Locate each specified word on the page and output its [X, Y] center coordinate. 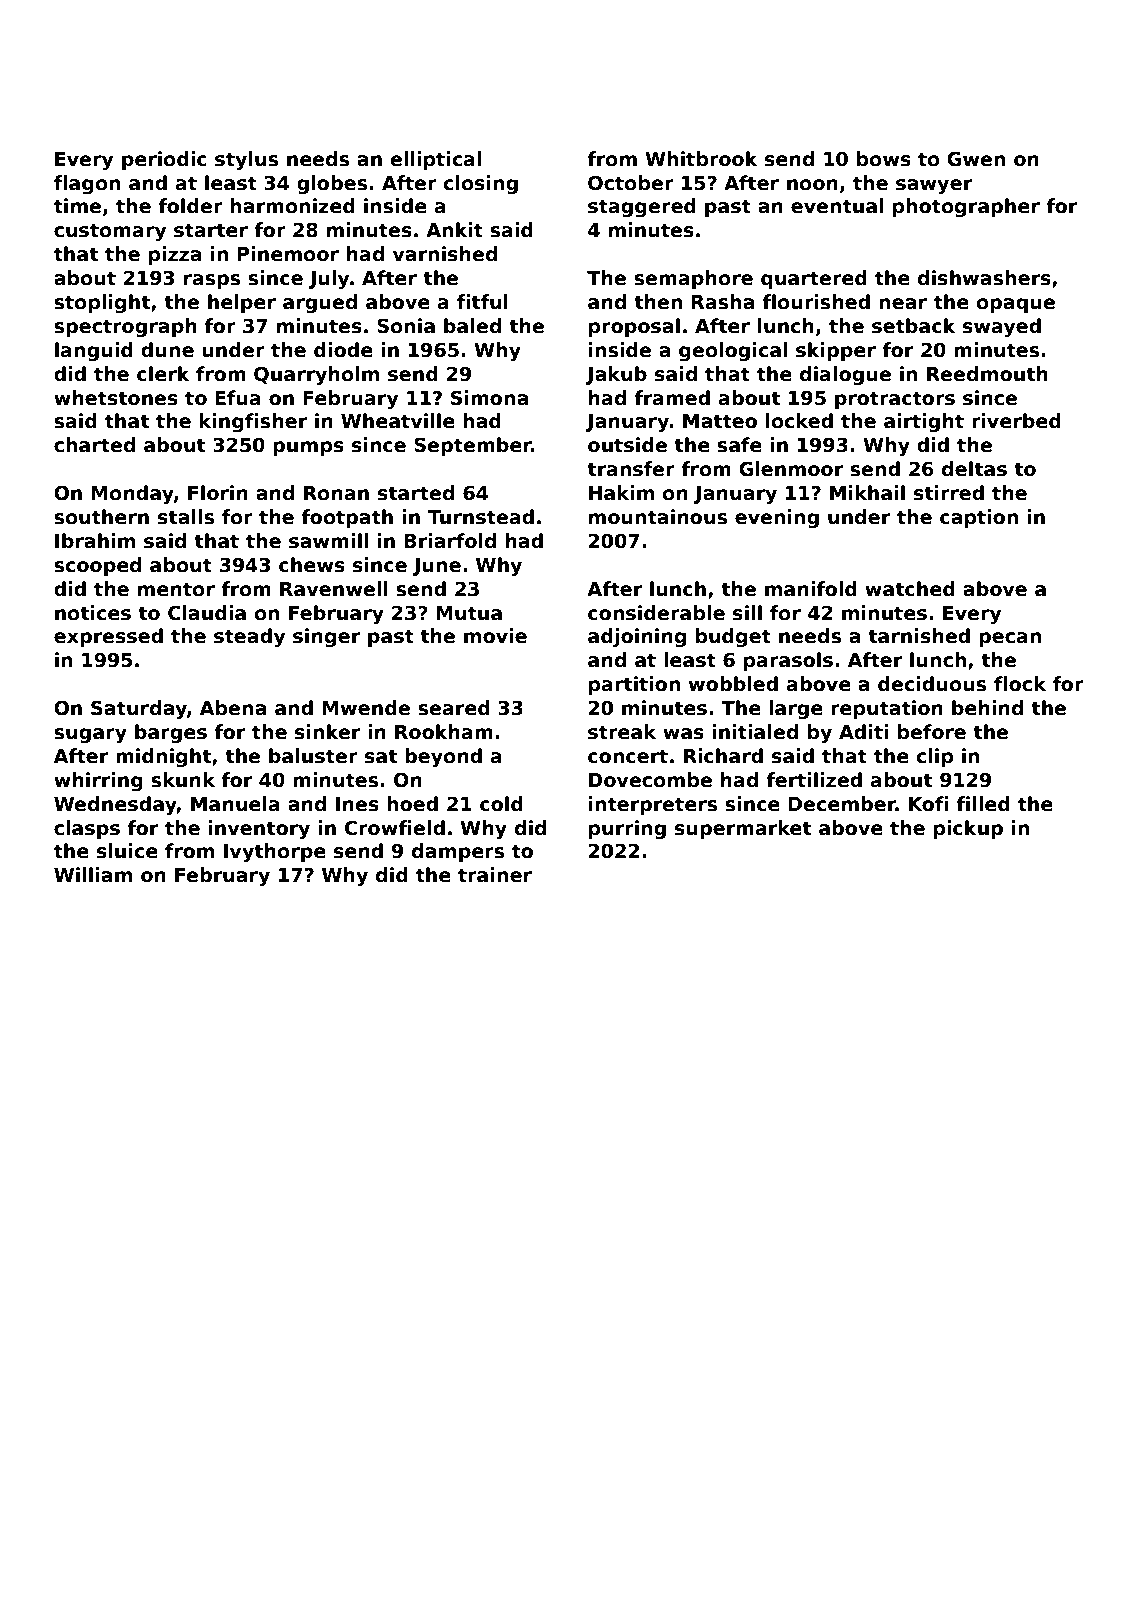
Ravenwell [334, 589]
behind [987, 708]
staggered [642, 207]
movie [495, 636]
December [842, 804]
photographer [966, 207]
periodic [164, 160]
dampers [458, 852]
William [93, 875]
